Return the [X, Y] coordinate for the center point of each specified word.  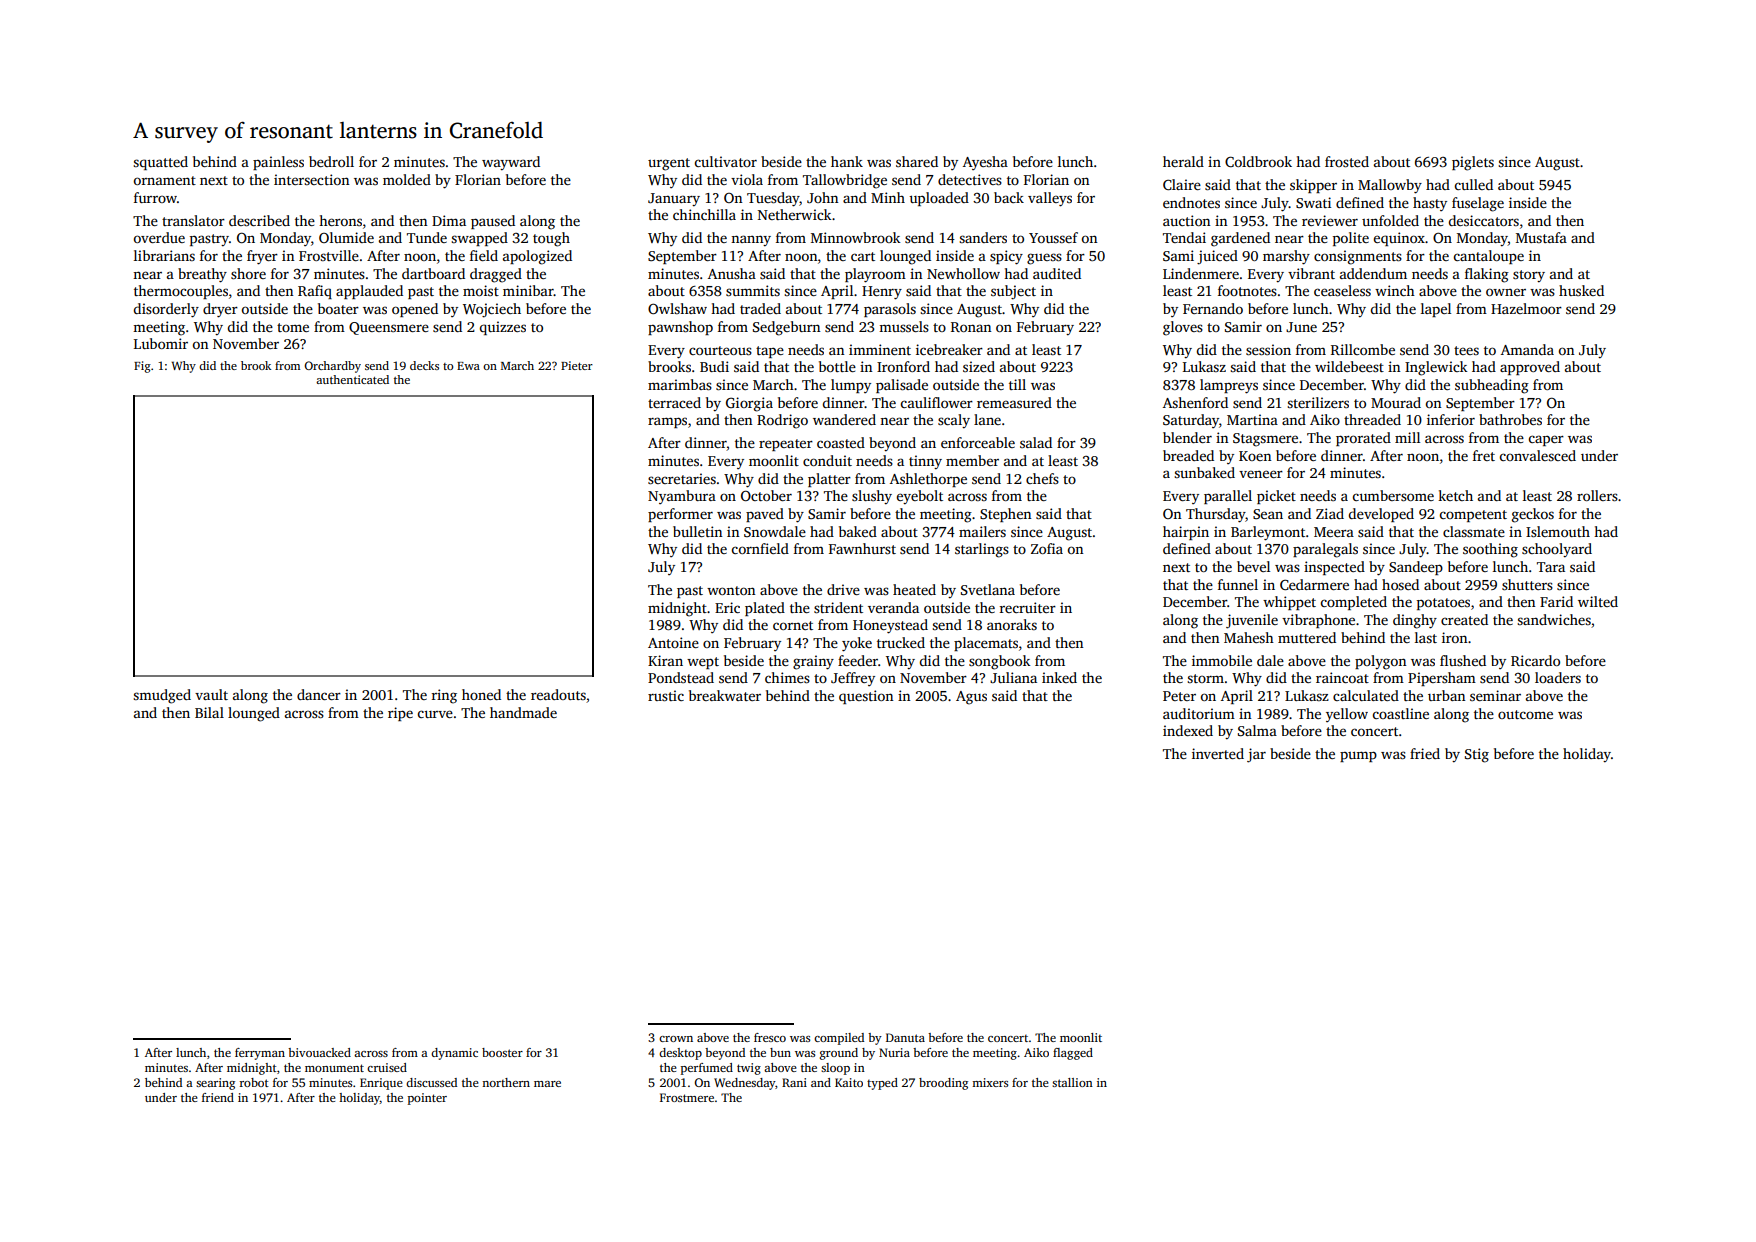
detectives [970, 179]
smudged [162, 696]
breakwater [725, 695]
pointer [427, 1099]
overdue [159, 237]
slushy [872, 497]
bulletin [697, 531]
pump [1358, 756]
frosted [1347, 161]
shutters [1527, 584]
